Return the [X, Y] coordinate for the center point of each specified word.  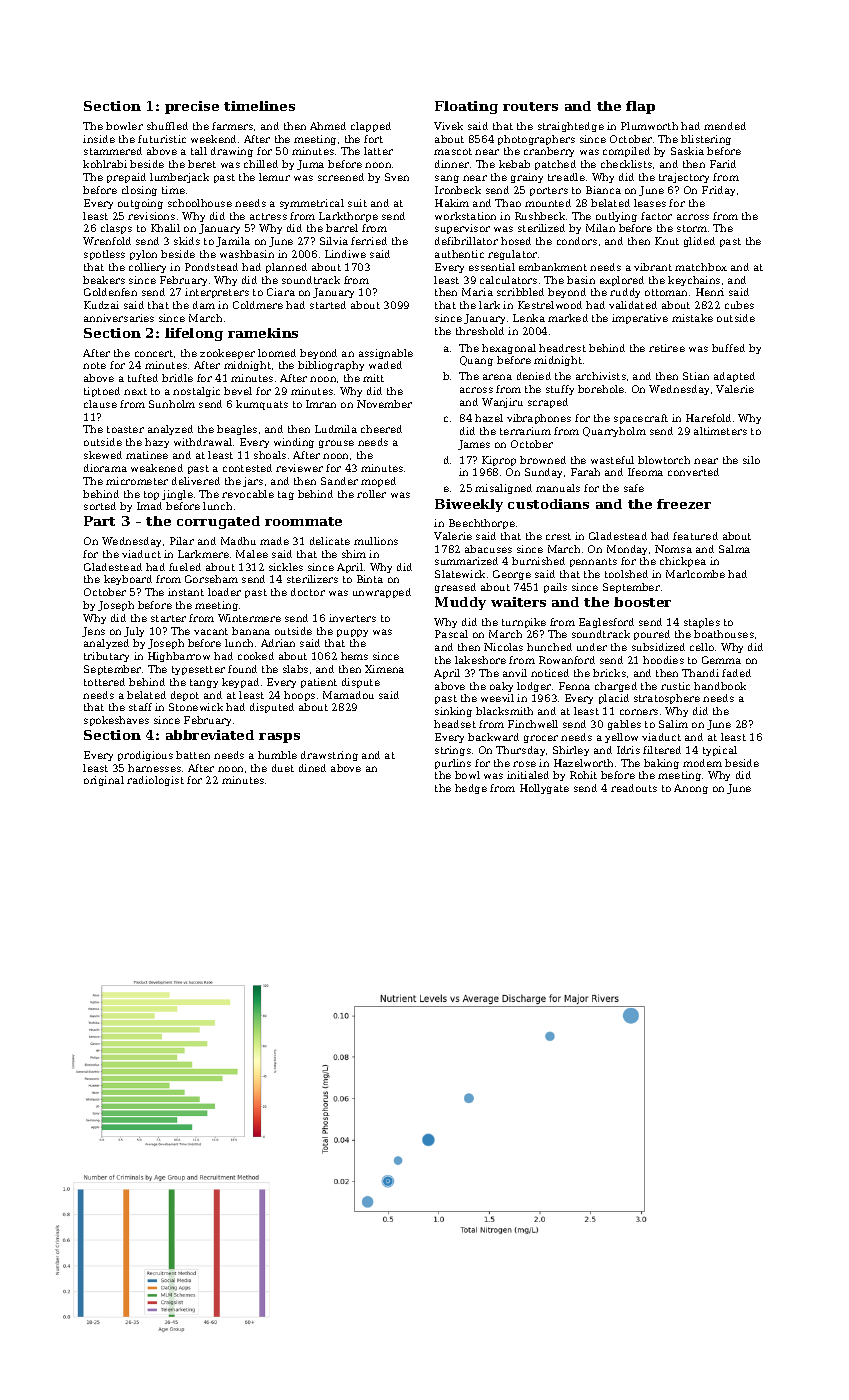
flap [640, 107]
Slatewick [460, 574]
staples [702, 623]
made [274, 541]
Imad [149, 506]
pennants [593, 562]
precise [192, 107]
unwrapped [382, 593]
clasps [116, 229]
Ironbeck [458, 190]
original [104, 781]
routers [530, 106]
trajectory [684, 178]
